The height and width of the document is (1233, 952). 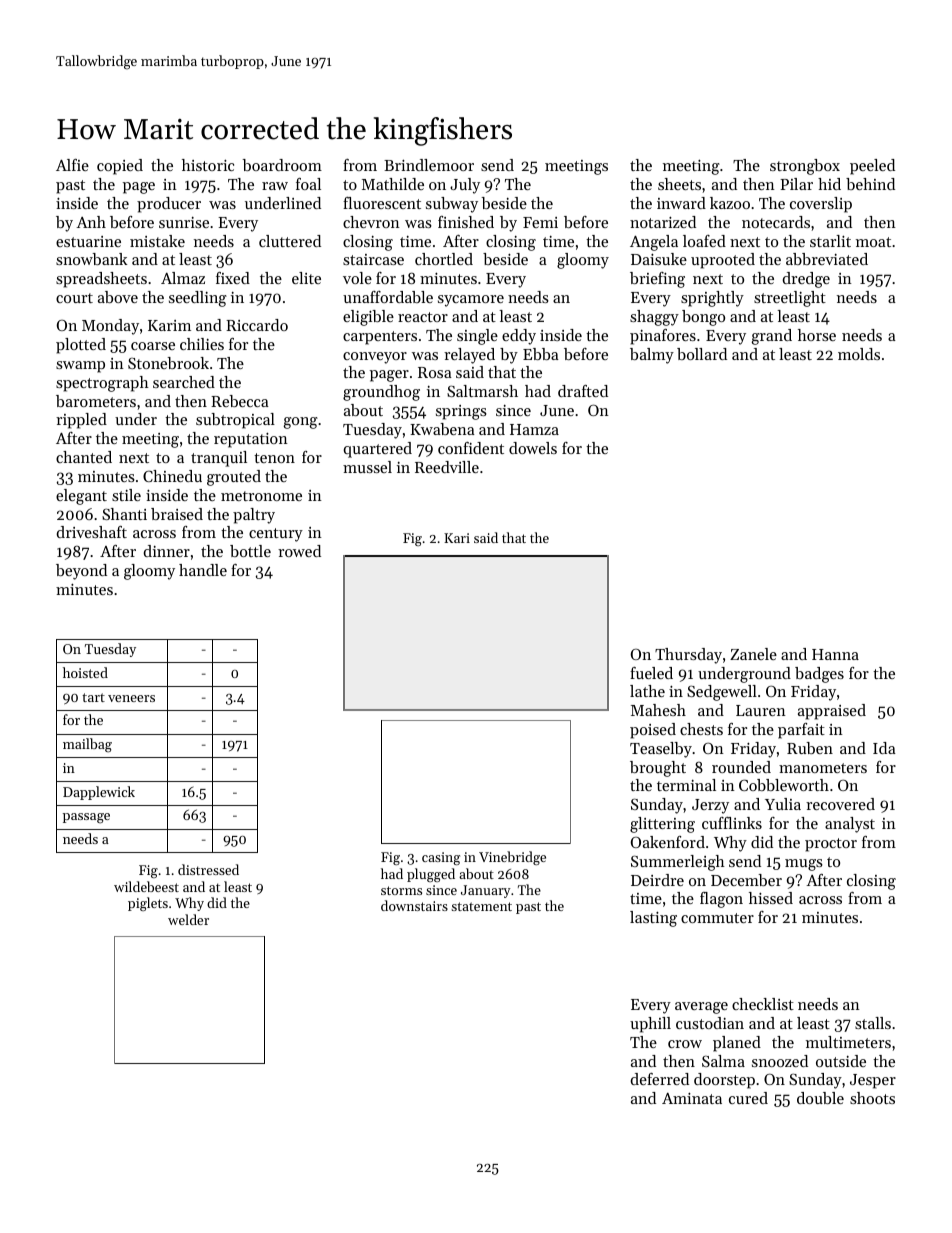 What do you see at coordinates (512, 858) in the document?
I see `Vinebridge` at bounding box center [512, 858].
